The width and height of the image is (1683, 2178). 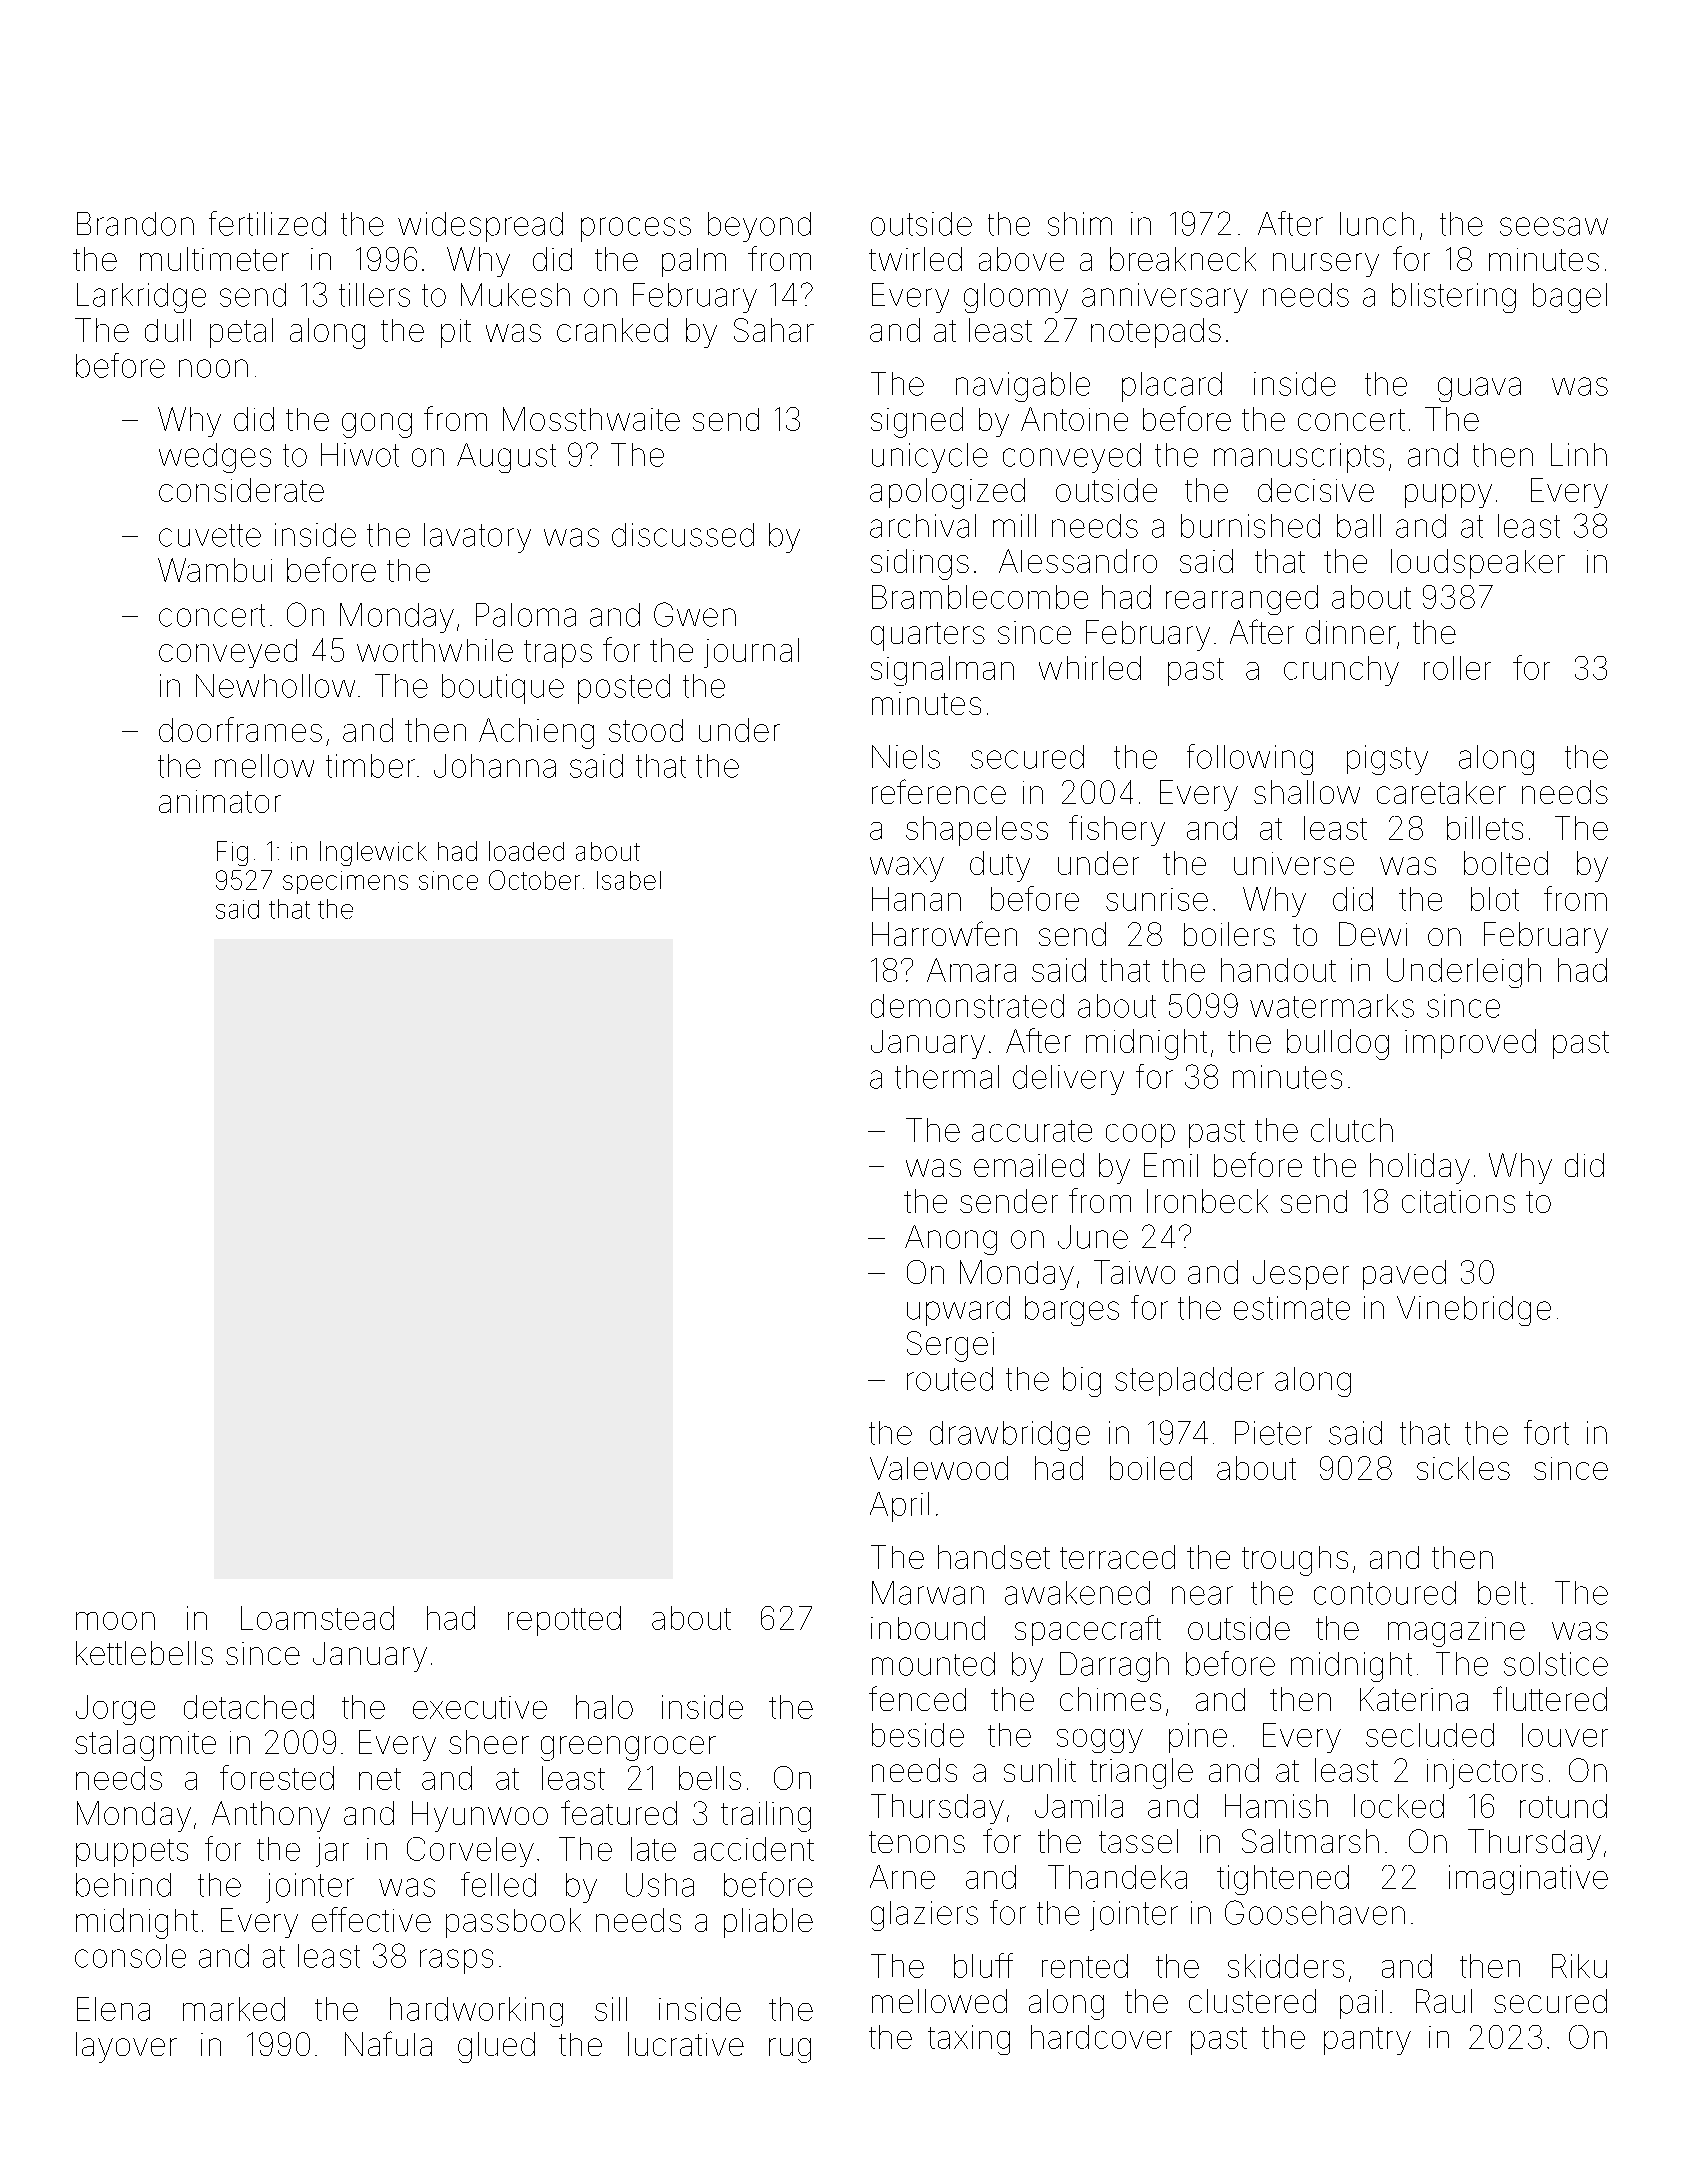 What do you see at coordinates (496, 2047) in the image?
I see `glued` at bounding box center [496, 2047].
